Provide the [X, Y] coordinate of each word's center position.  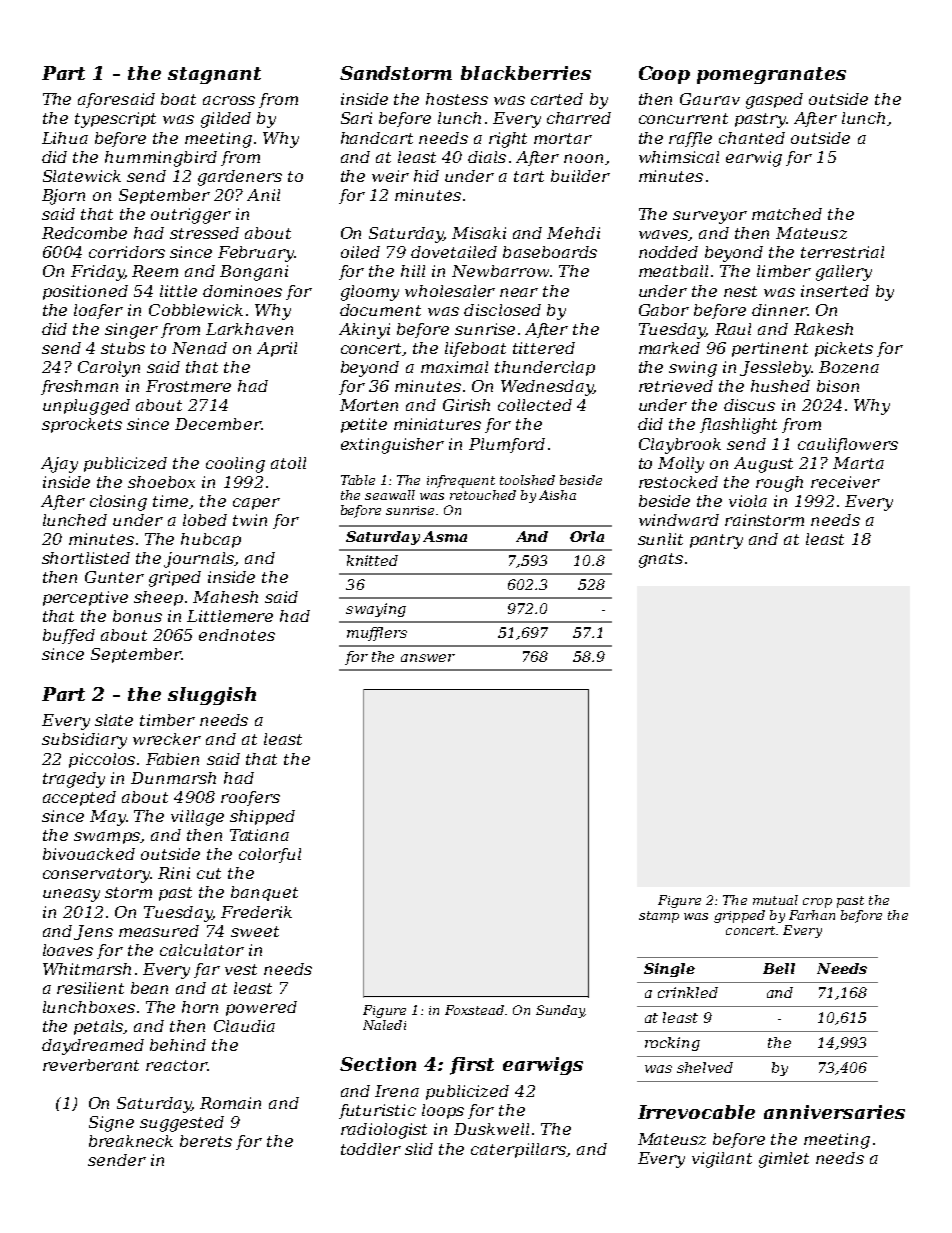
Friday [97, 273]
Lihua [65, 138]
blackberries [526, 73]
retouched [483, 495]
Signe [111, 1124]
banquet [264, 893]
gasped [774, 101]
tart [529, 176]
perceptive [85, 598]
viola [748, 501]
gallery [844, 273]
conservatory [96, 875]
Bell [779, 968]
